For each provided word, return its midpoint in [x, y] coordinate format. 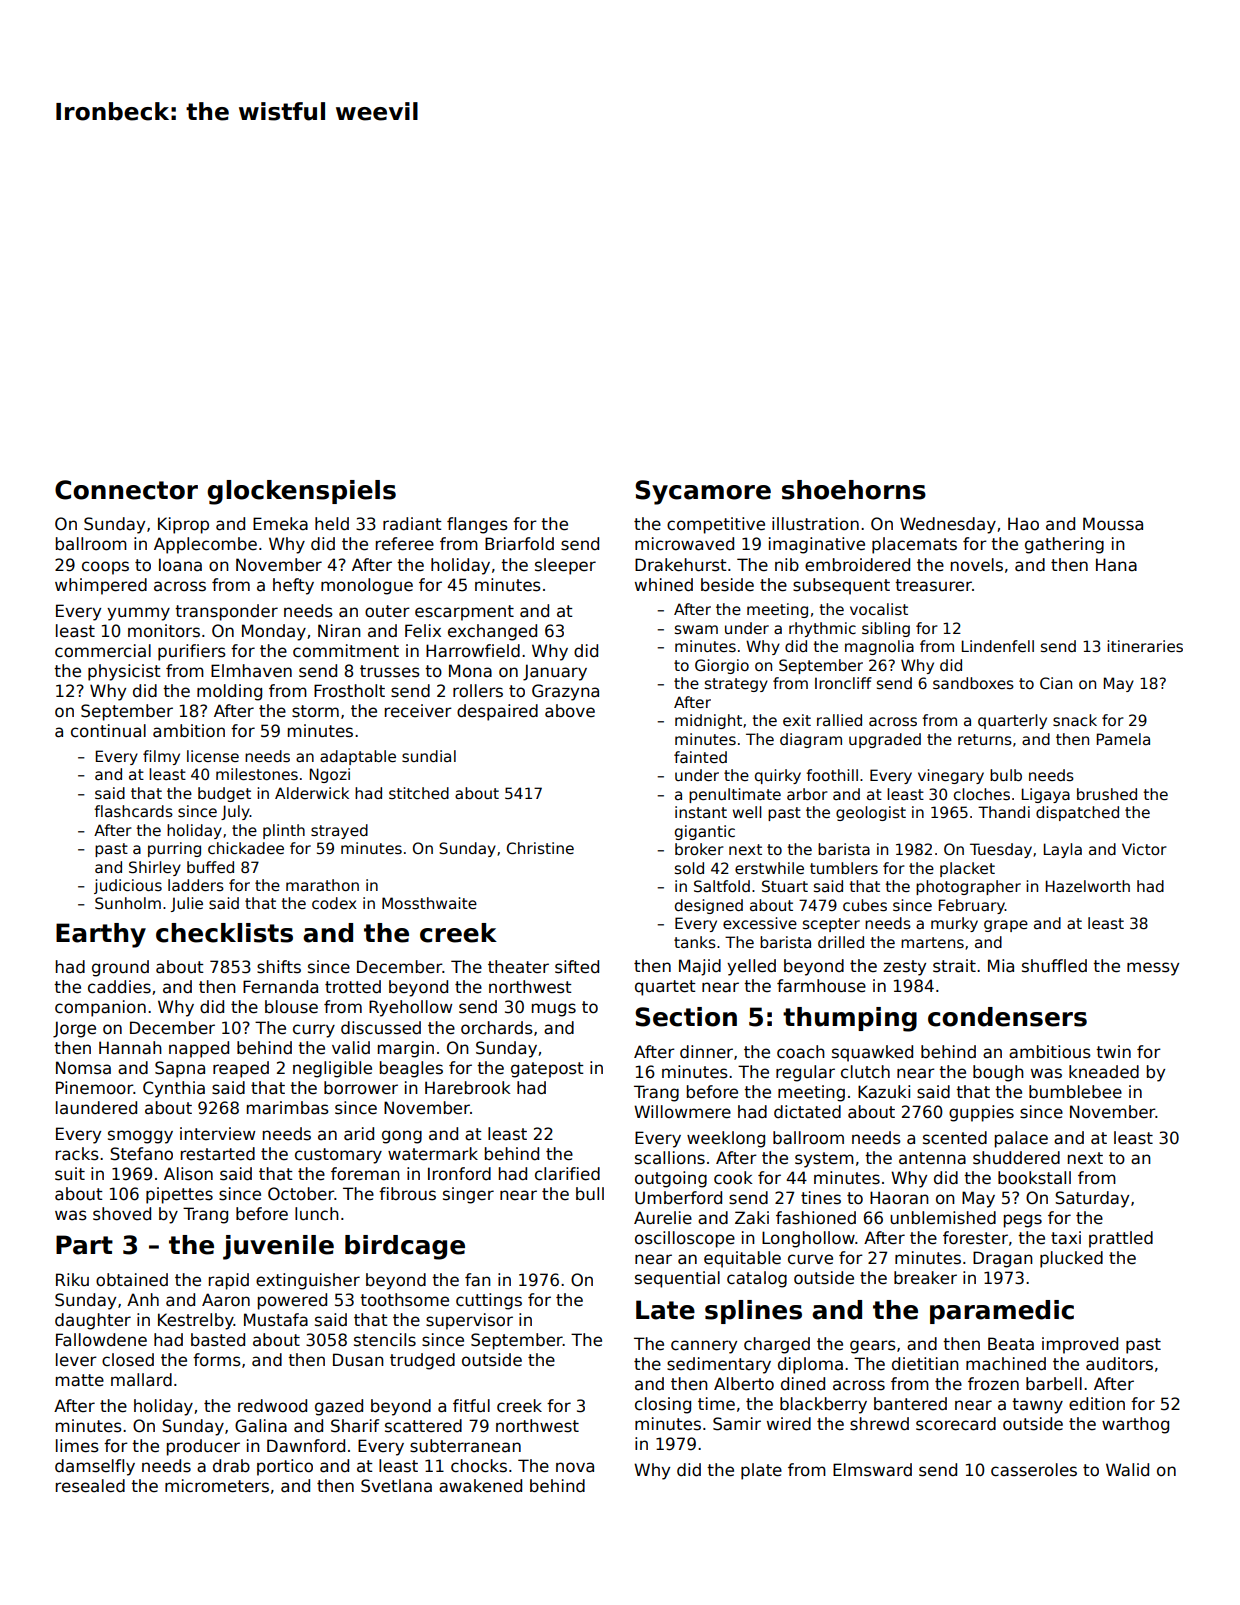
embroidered [857, 565]
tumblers [844, 868]
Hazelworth [1088, 886]
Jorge [74, 1029]
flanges [477, 525]
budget [224, 794]
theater [518, 967]
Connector [126, 490]
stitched [419, 793]
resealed [90, 1486]
